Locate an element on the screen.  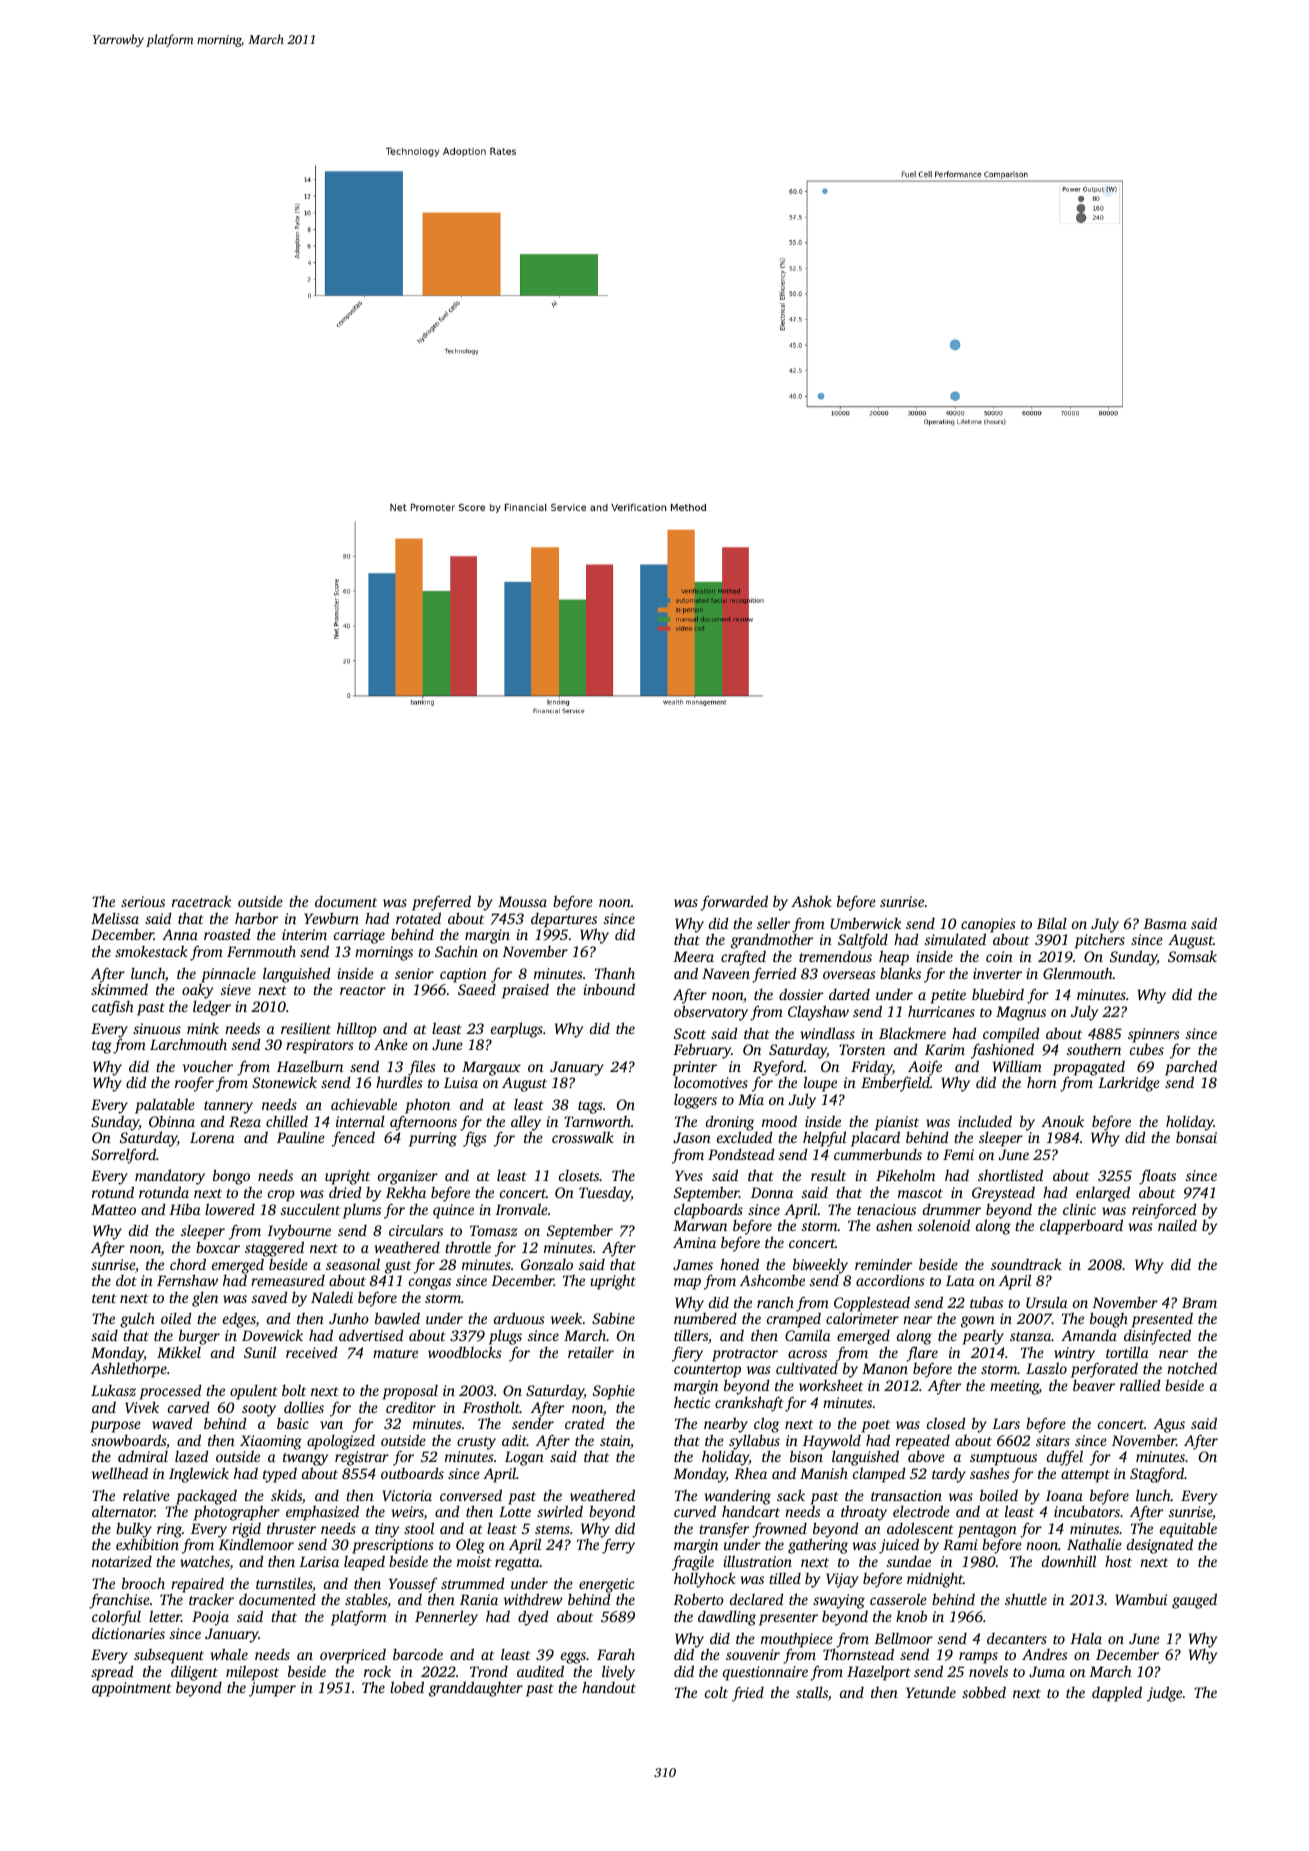
Ryeford is located at coordinates (778, 1068).
